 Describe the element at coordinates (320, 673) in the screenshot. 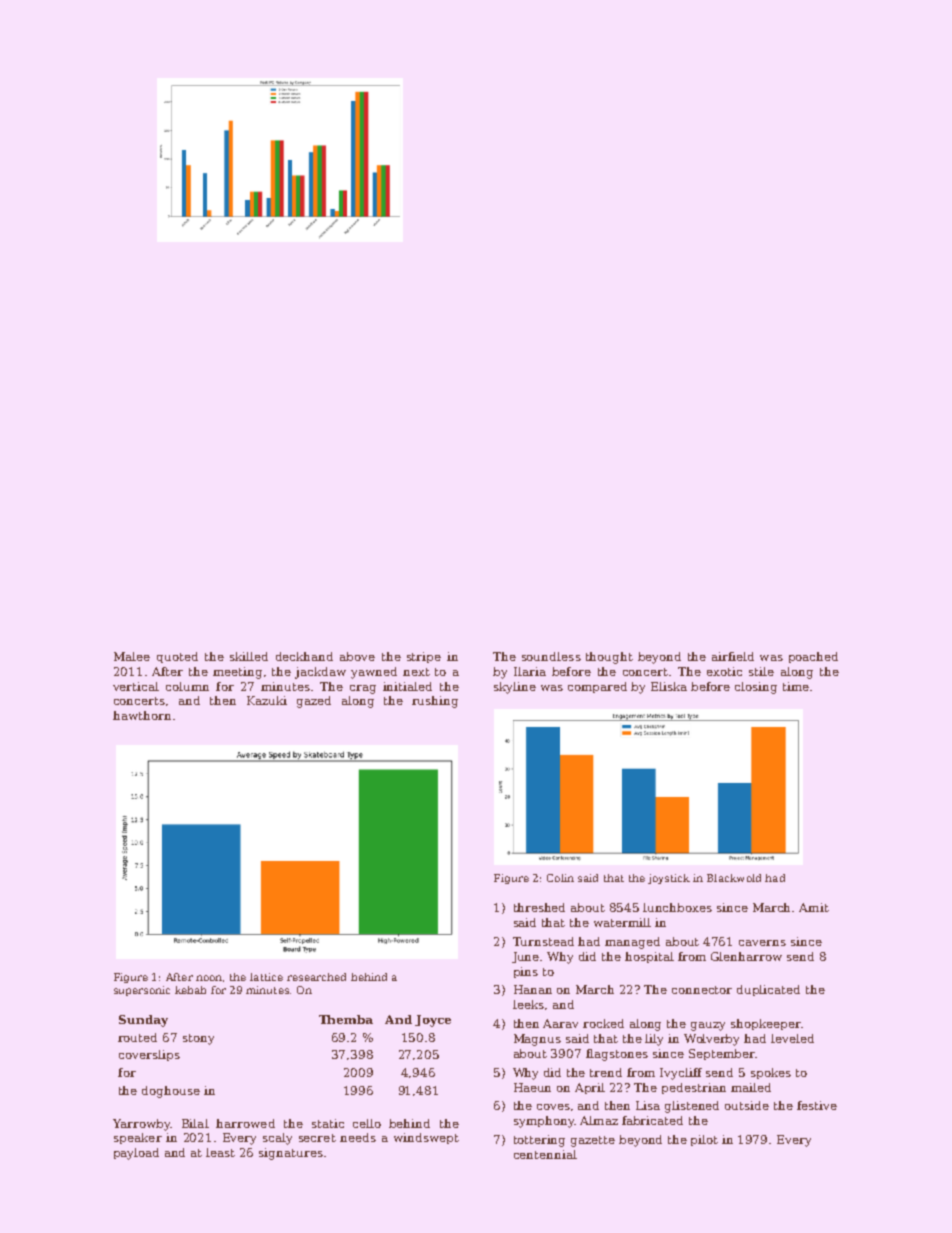

I see `jackdaw` at that location.
